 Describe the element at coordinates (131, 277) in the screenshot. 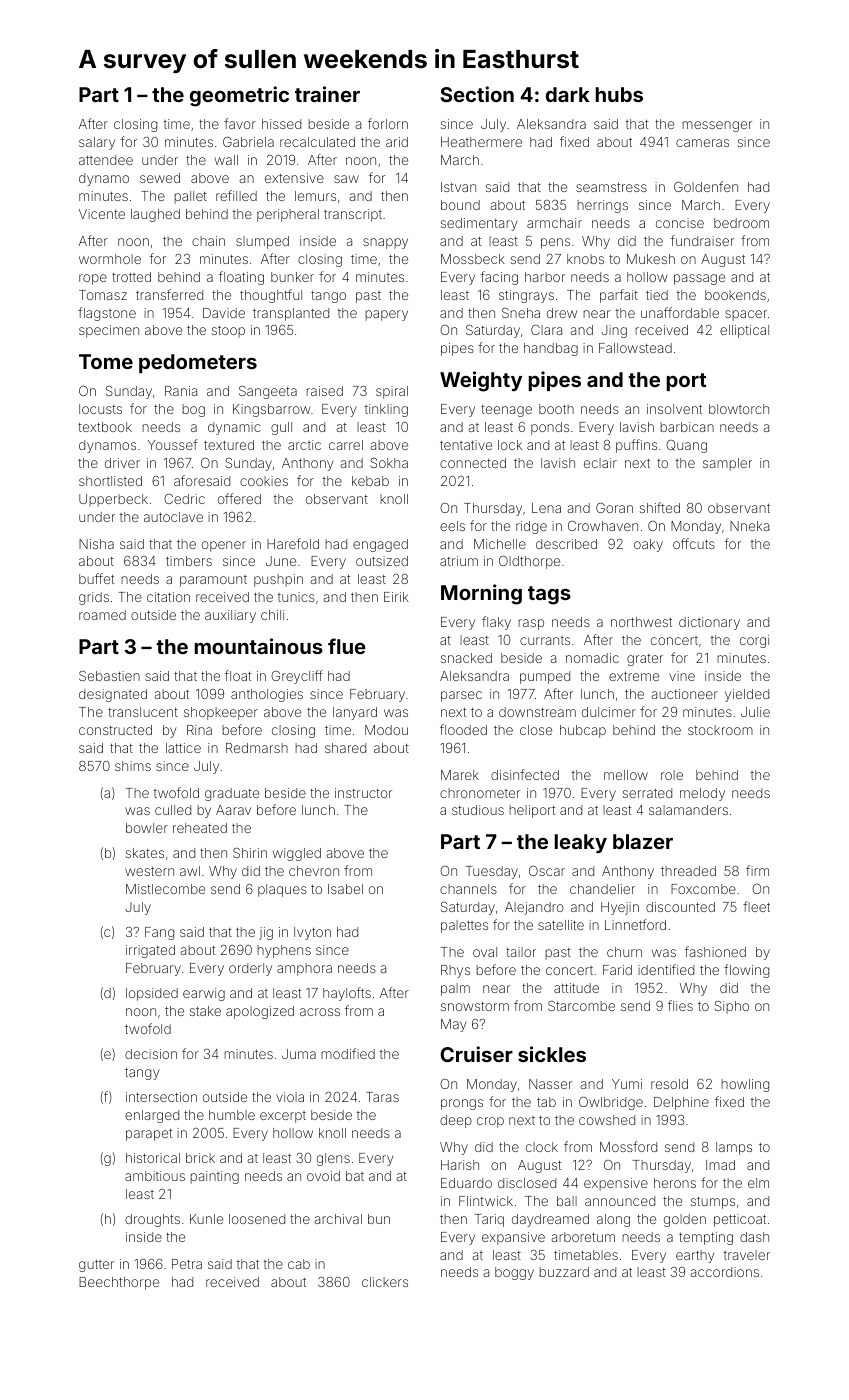

I see `trotted` at that location.
